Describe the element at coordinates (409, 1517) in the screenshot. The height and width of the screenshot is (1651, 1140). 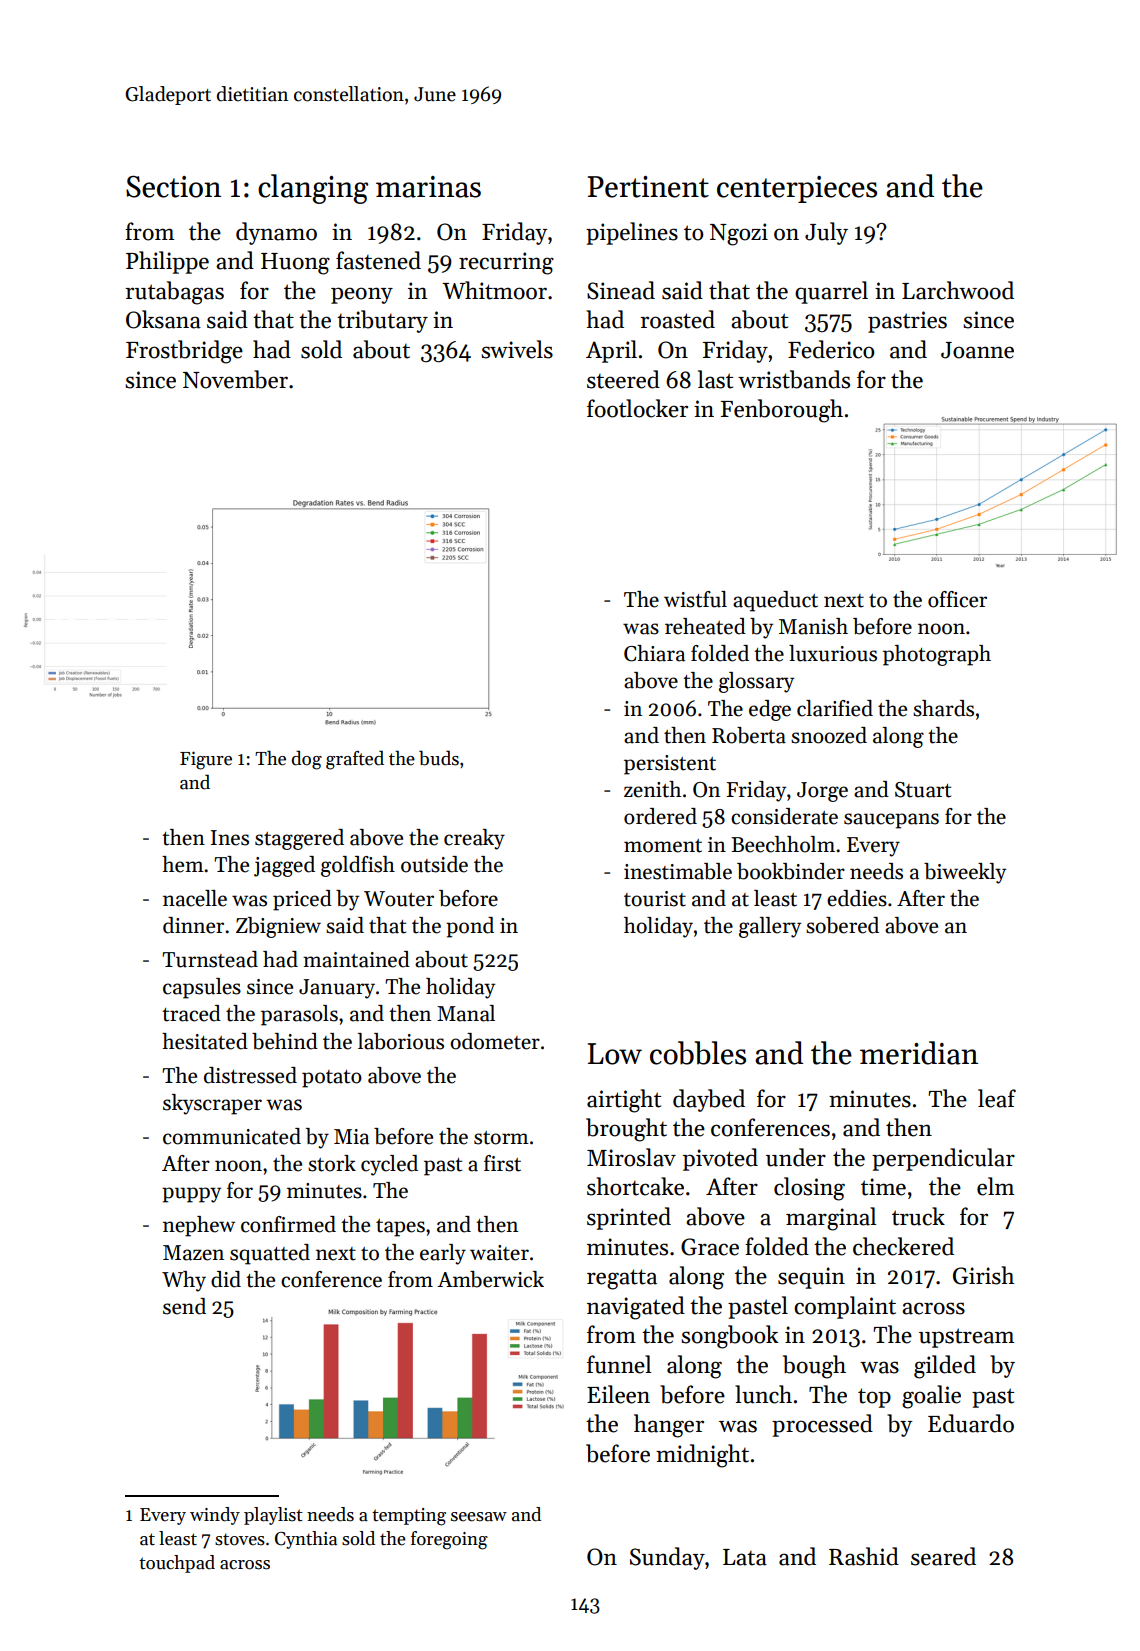
I see `tempting` at that location.
